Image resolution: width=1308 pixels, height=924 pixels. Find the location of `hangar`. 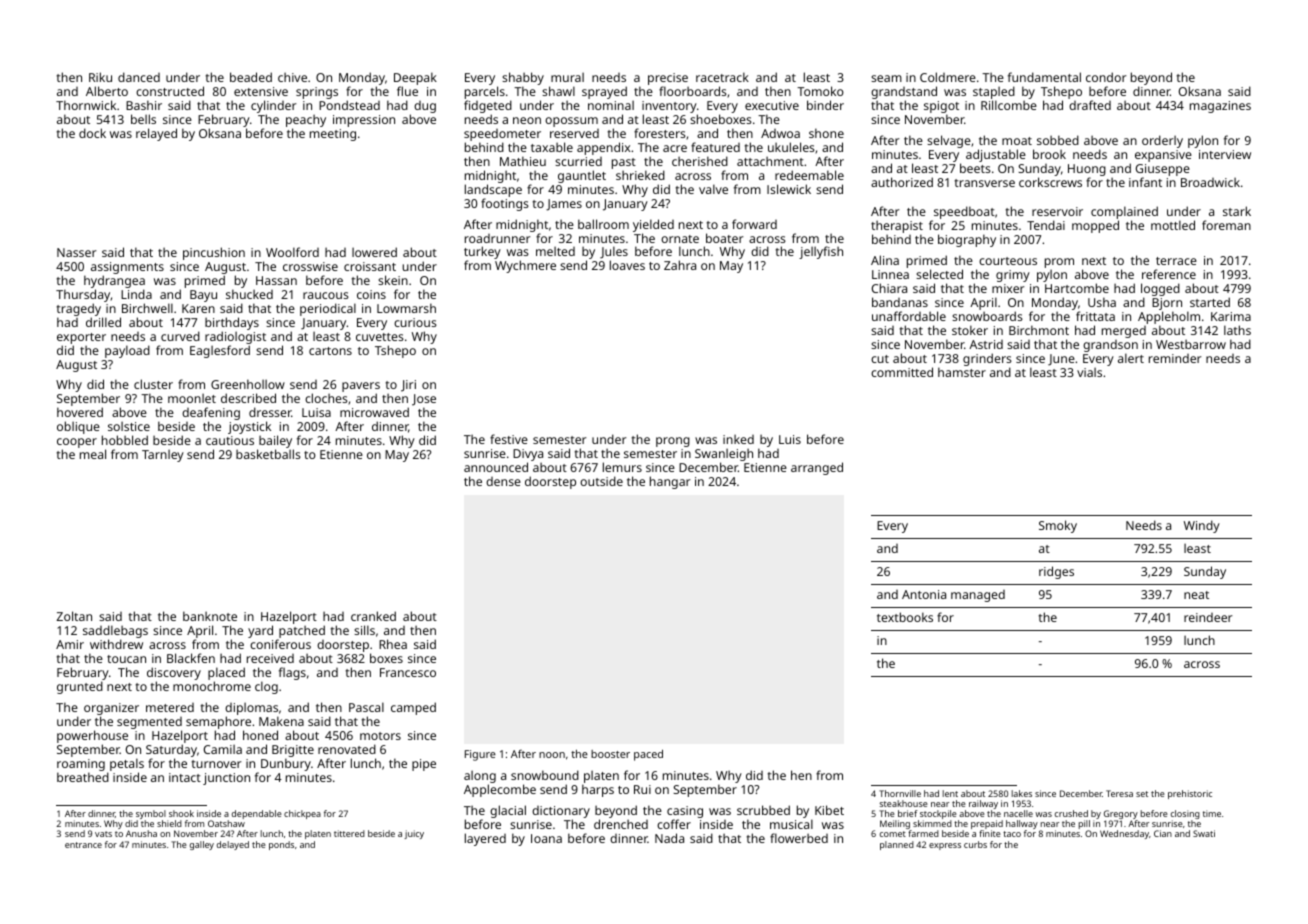

hangar is located at coordinates (670, 482).
